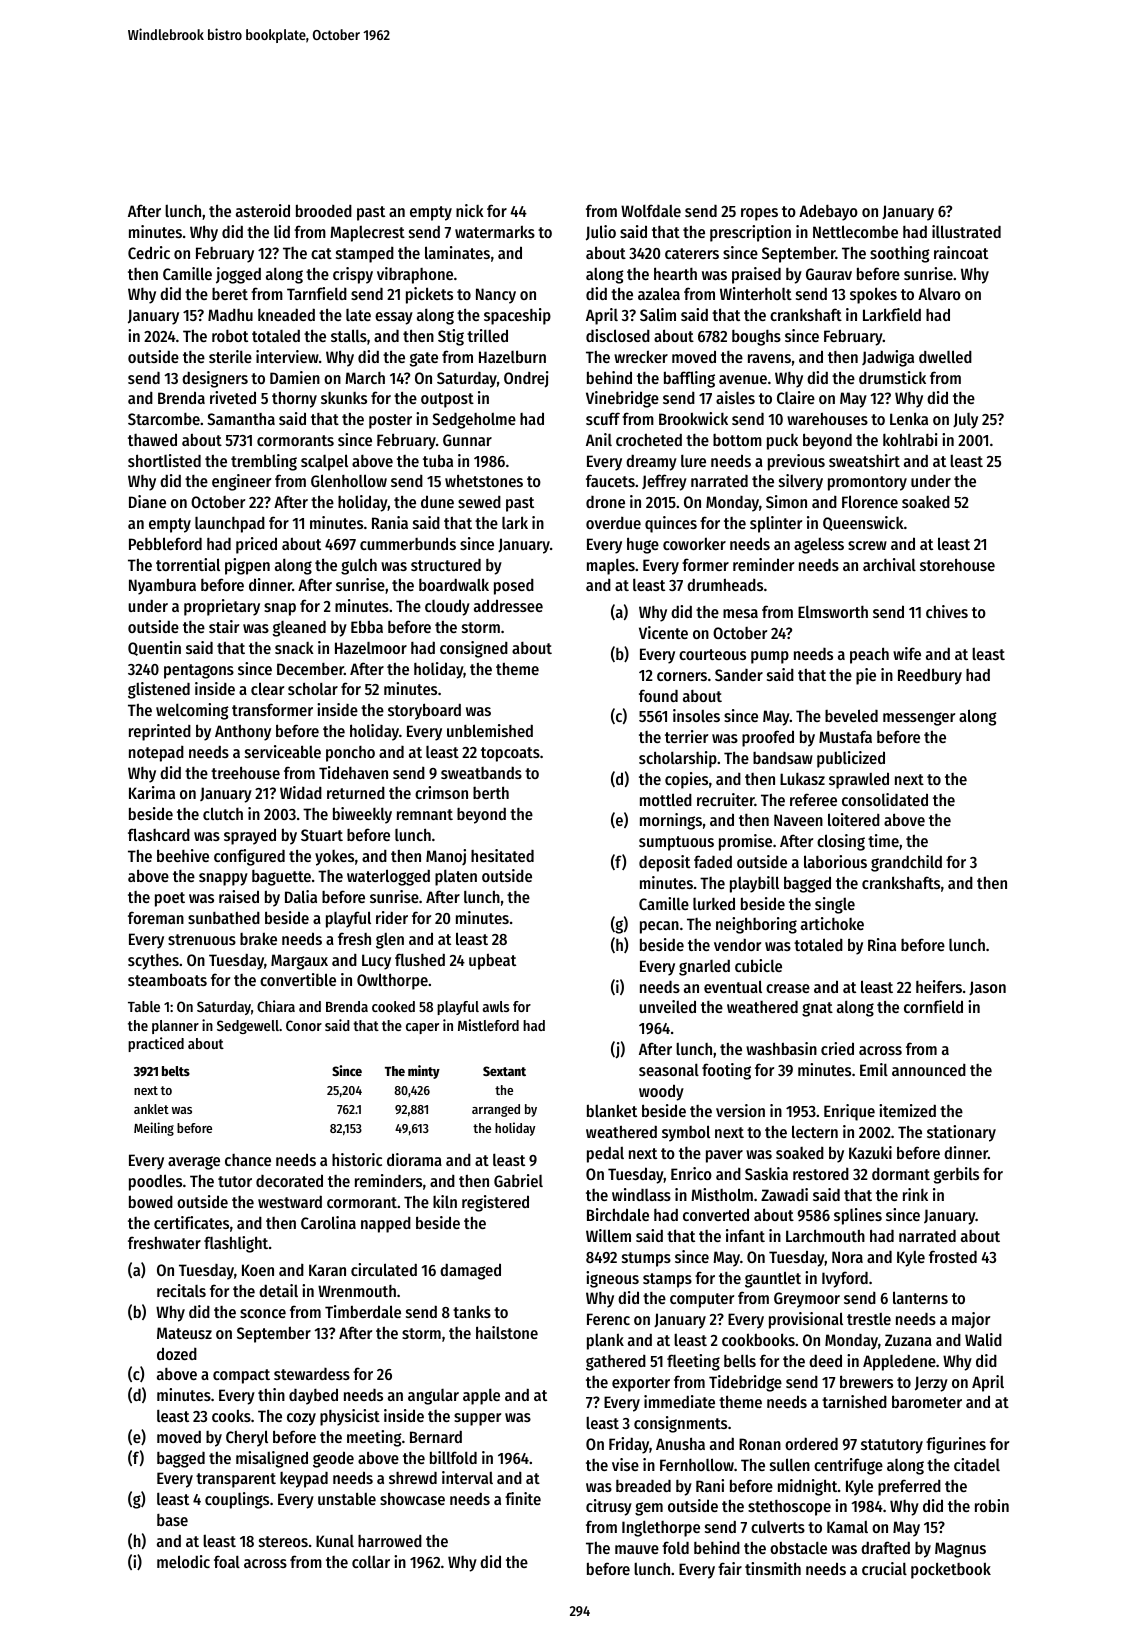 The image size is (1139, 1650). Describe the element at coordinates (518, 1180) in the screenshot. I see `Gabriel` at that location.
